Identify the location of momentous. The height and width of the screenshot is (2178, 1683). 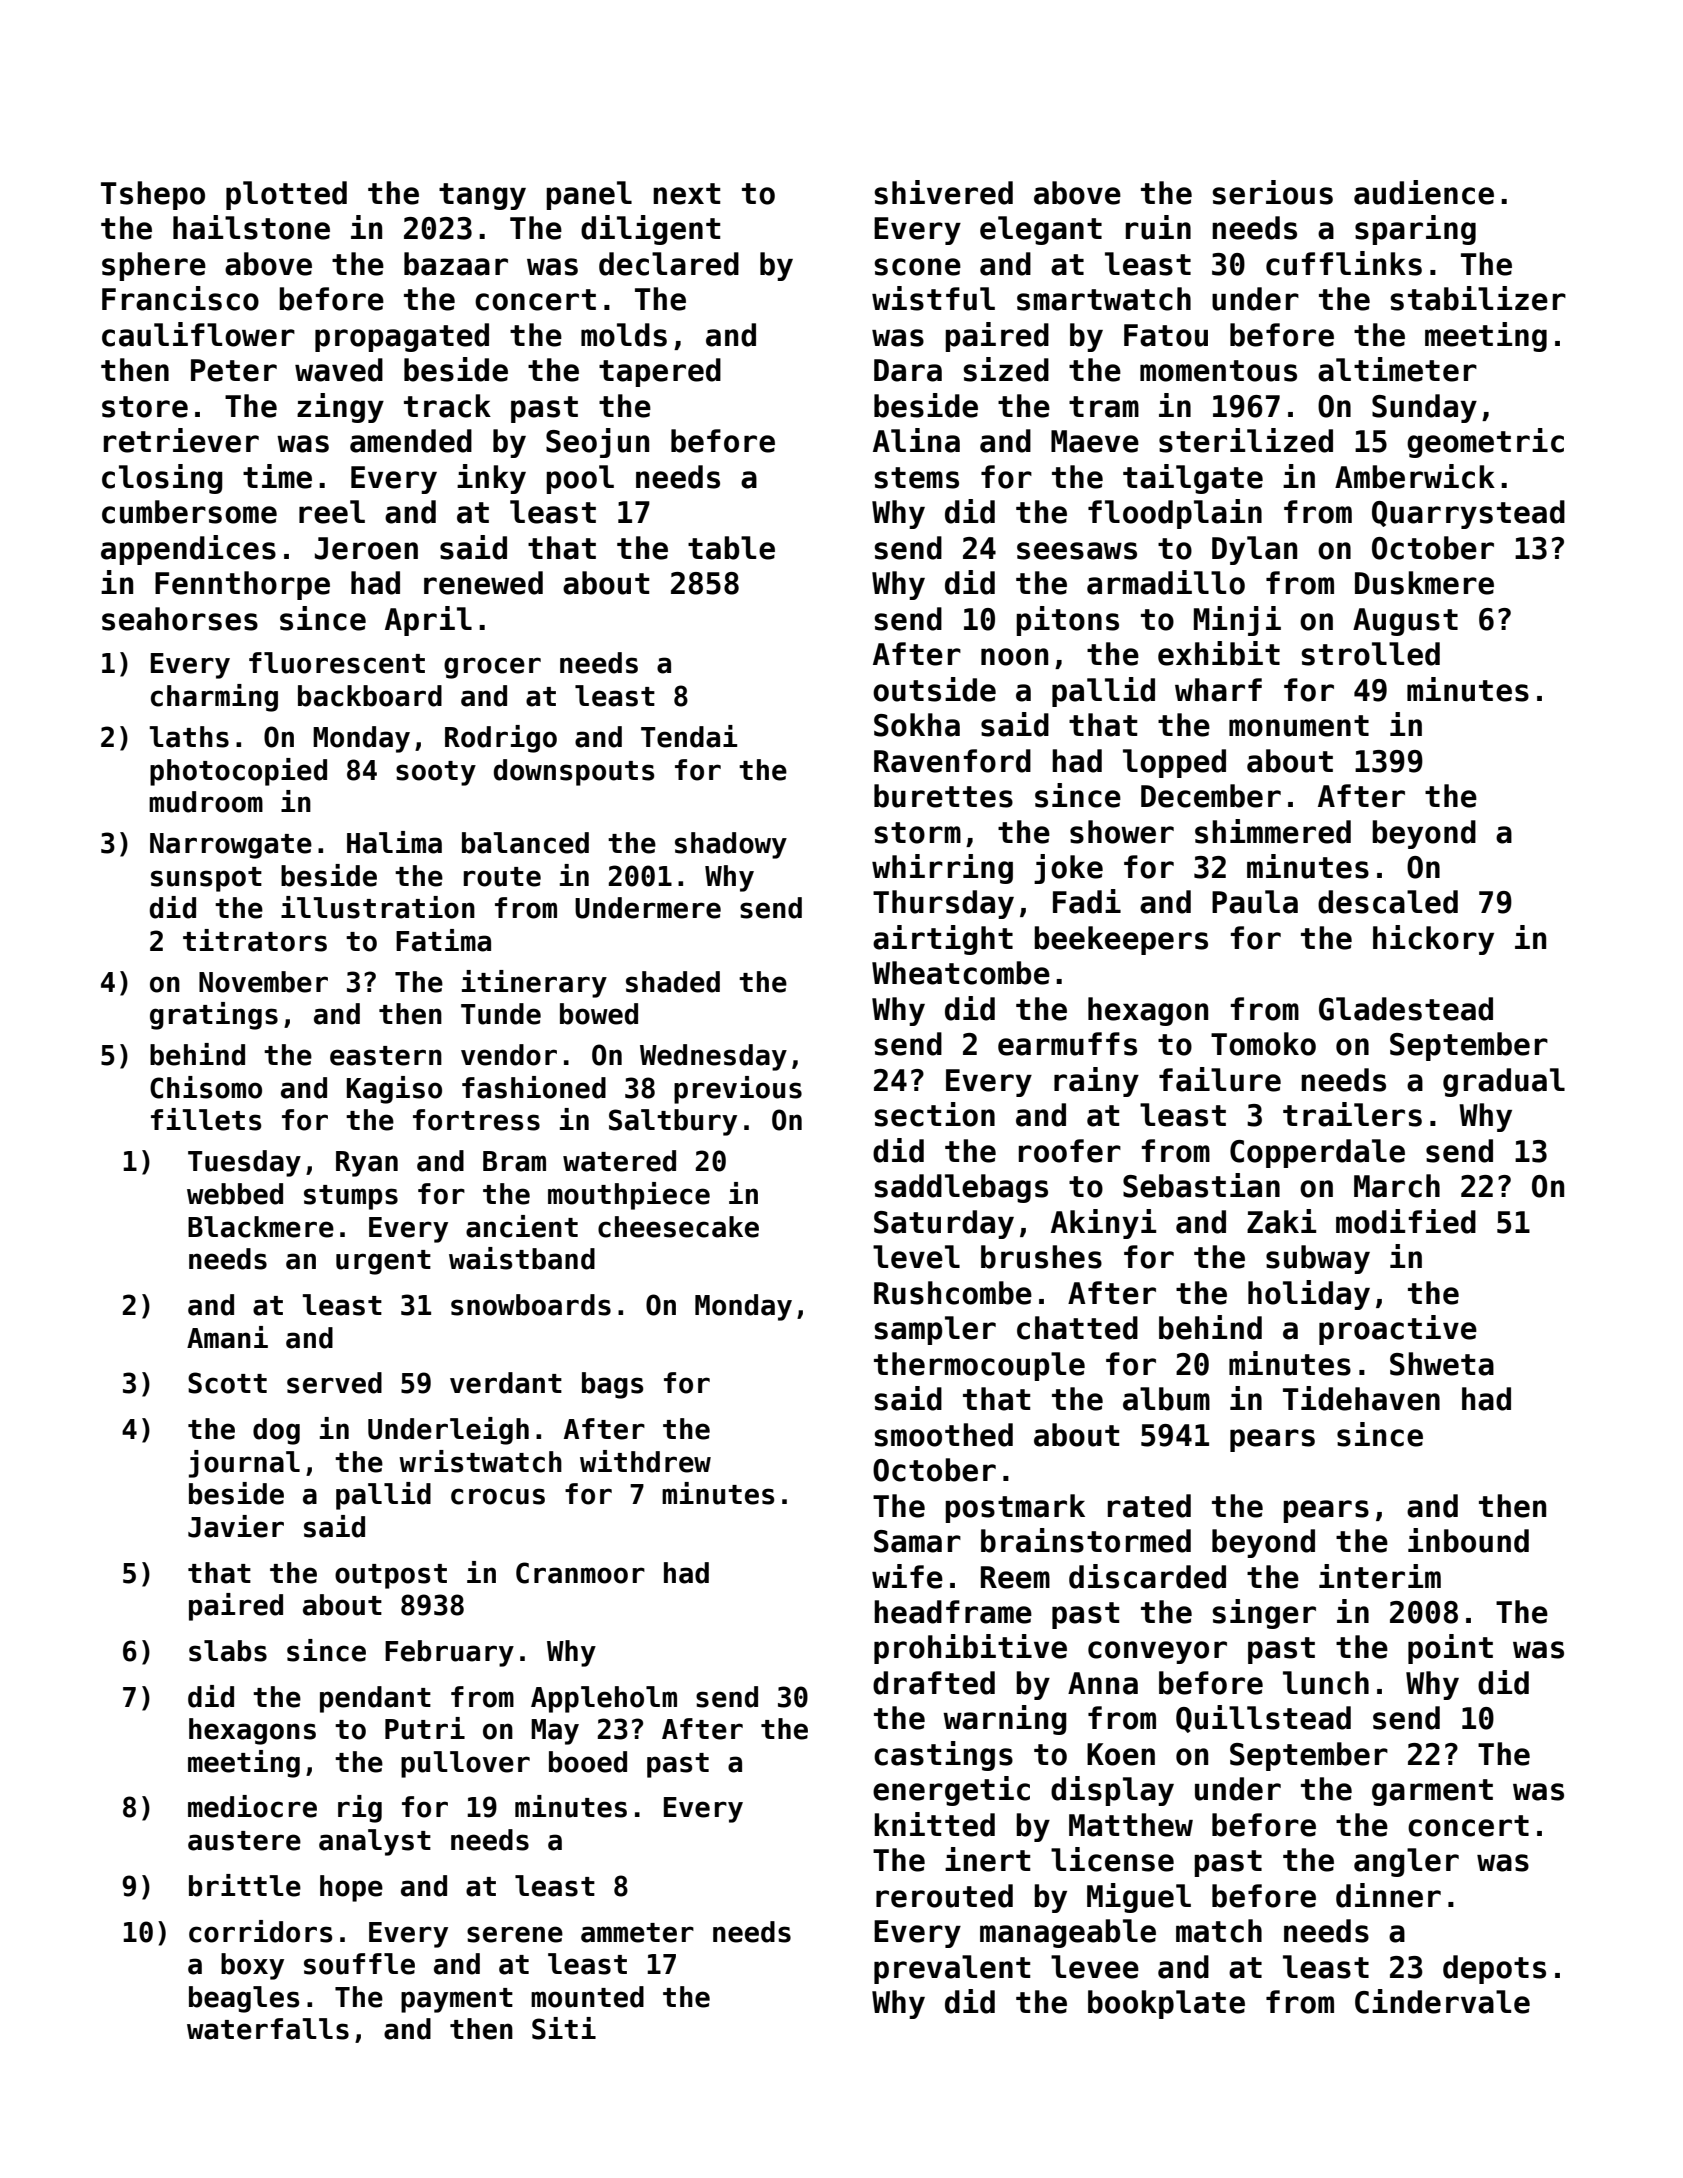
(1218, 371).
